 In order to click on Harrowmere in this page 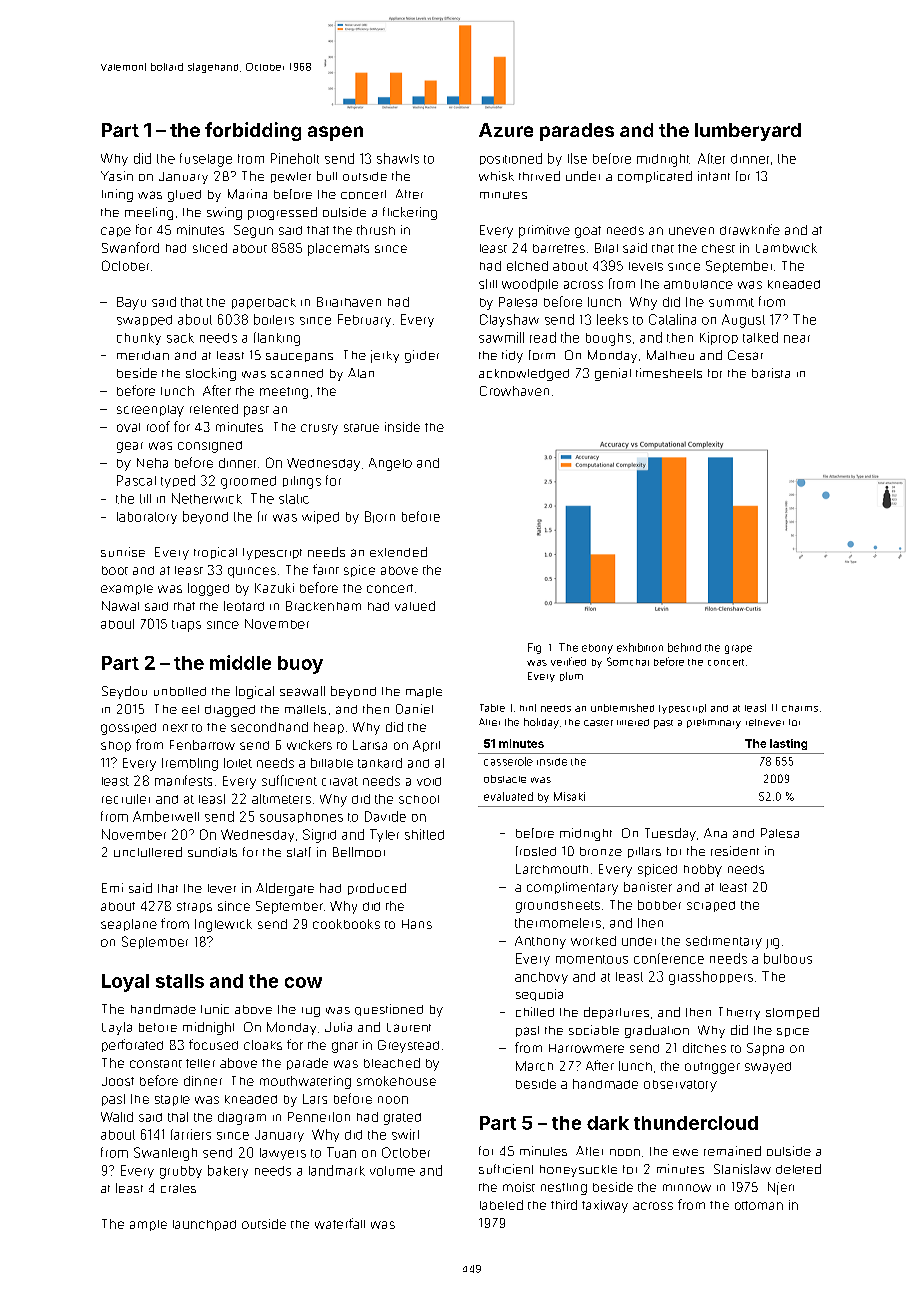, I will do `click(586, 1048)`.
